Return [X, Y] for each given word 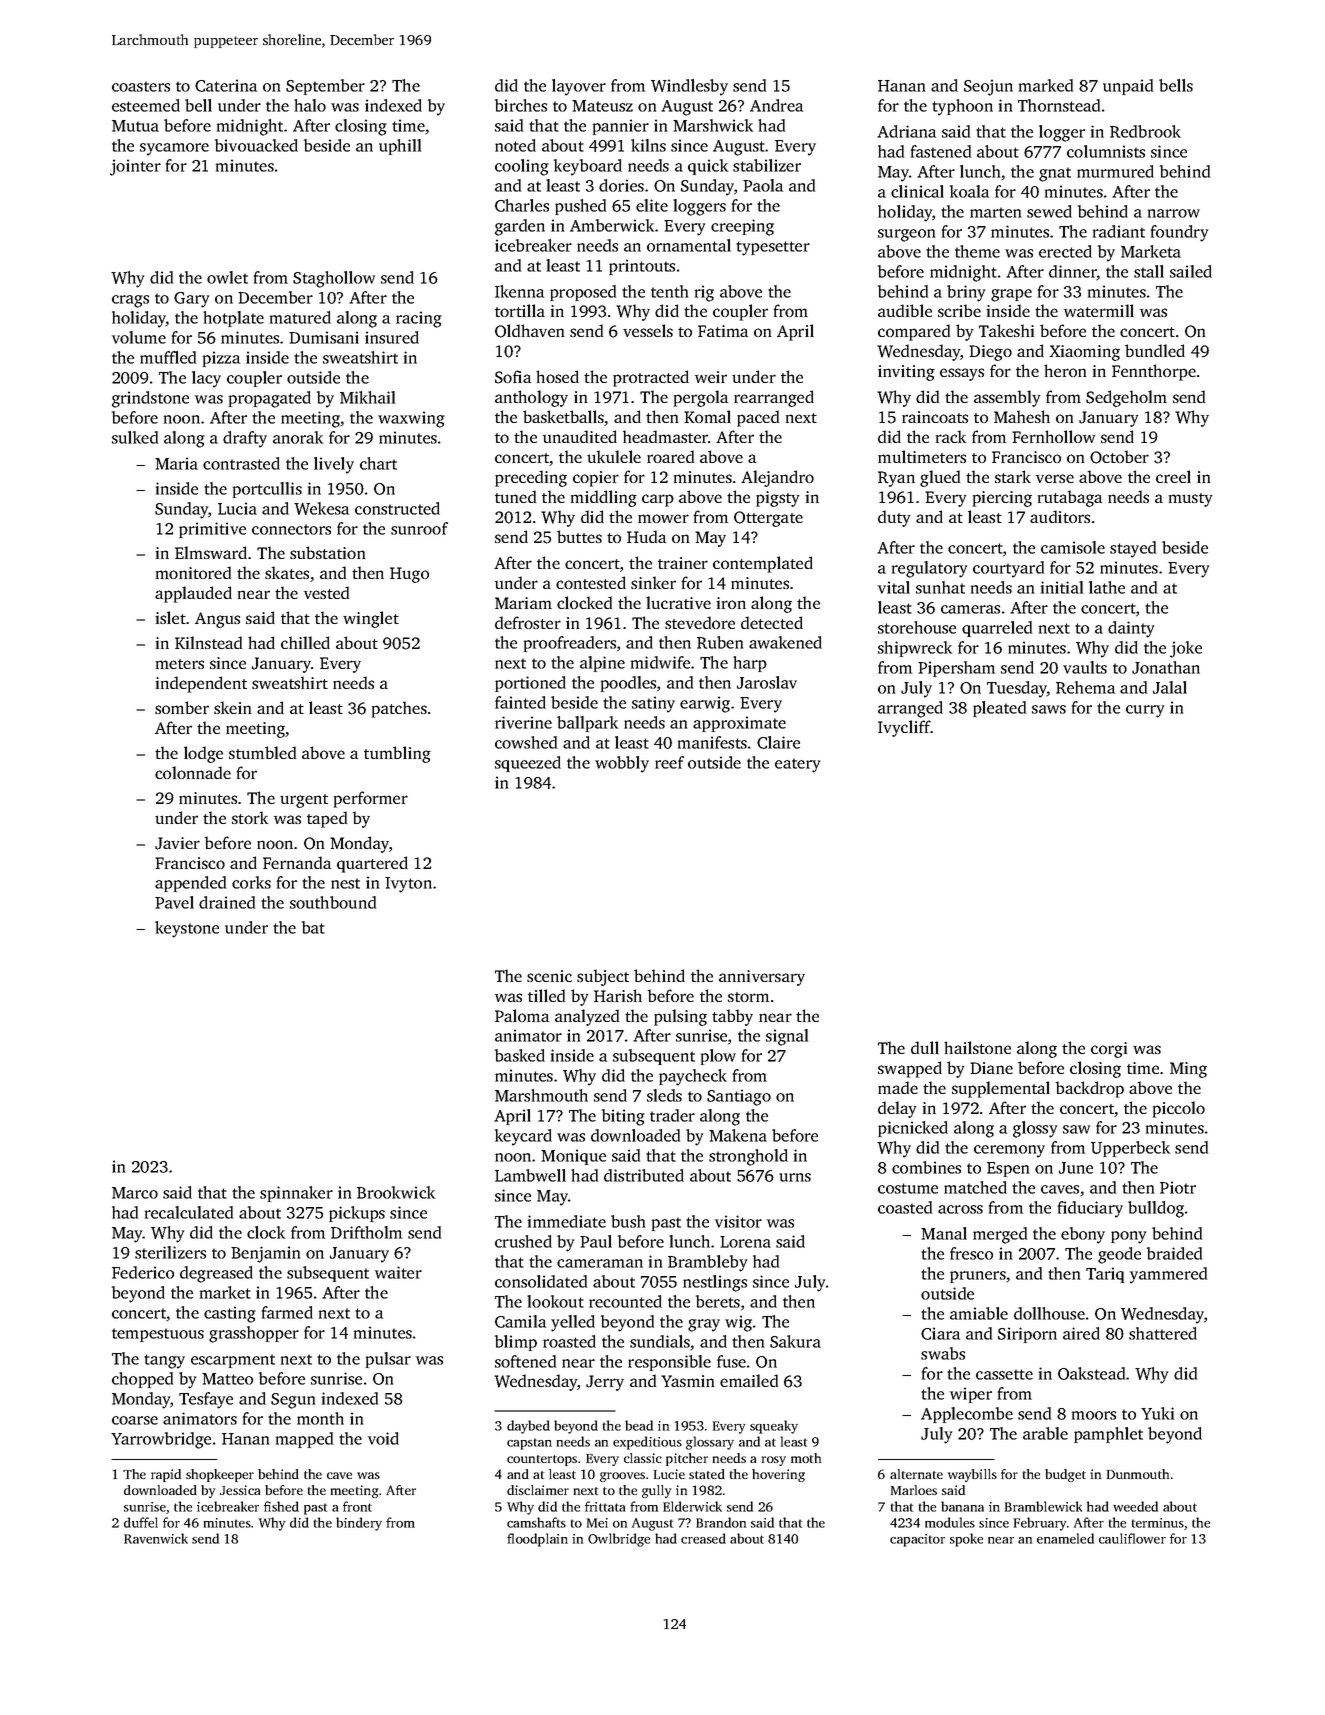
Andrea [776, 105]
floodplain [537, 1540]
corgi [1109, 1050]
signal [787, 1037]
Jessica [240, 1490]
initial [1062, 587]
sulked [135, 437]
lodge [203, 754]
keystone [187, 929]
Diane [991, 1068]
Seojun [988, 87]
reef [669, 762]
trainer [683, 563]
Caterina [226, 85]
